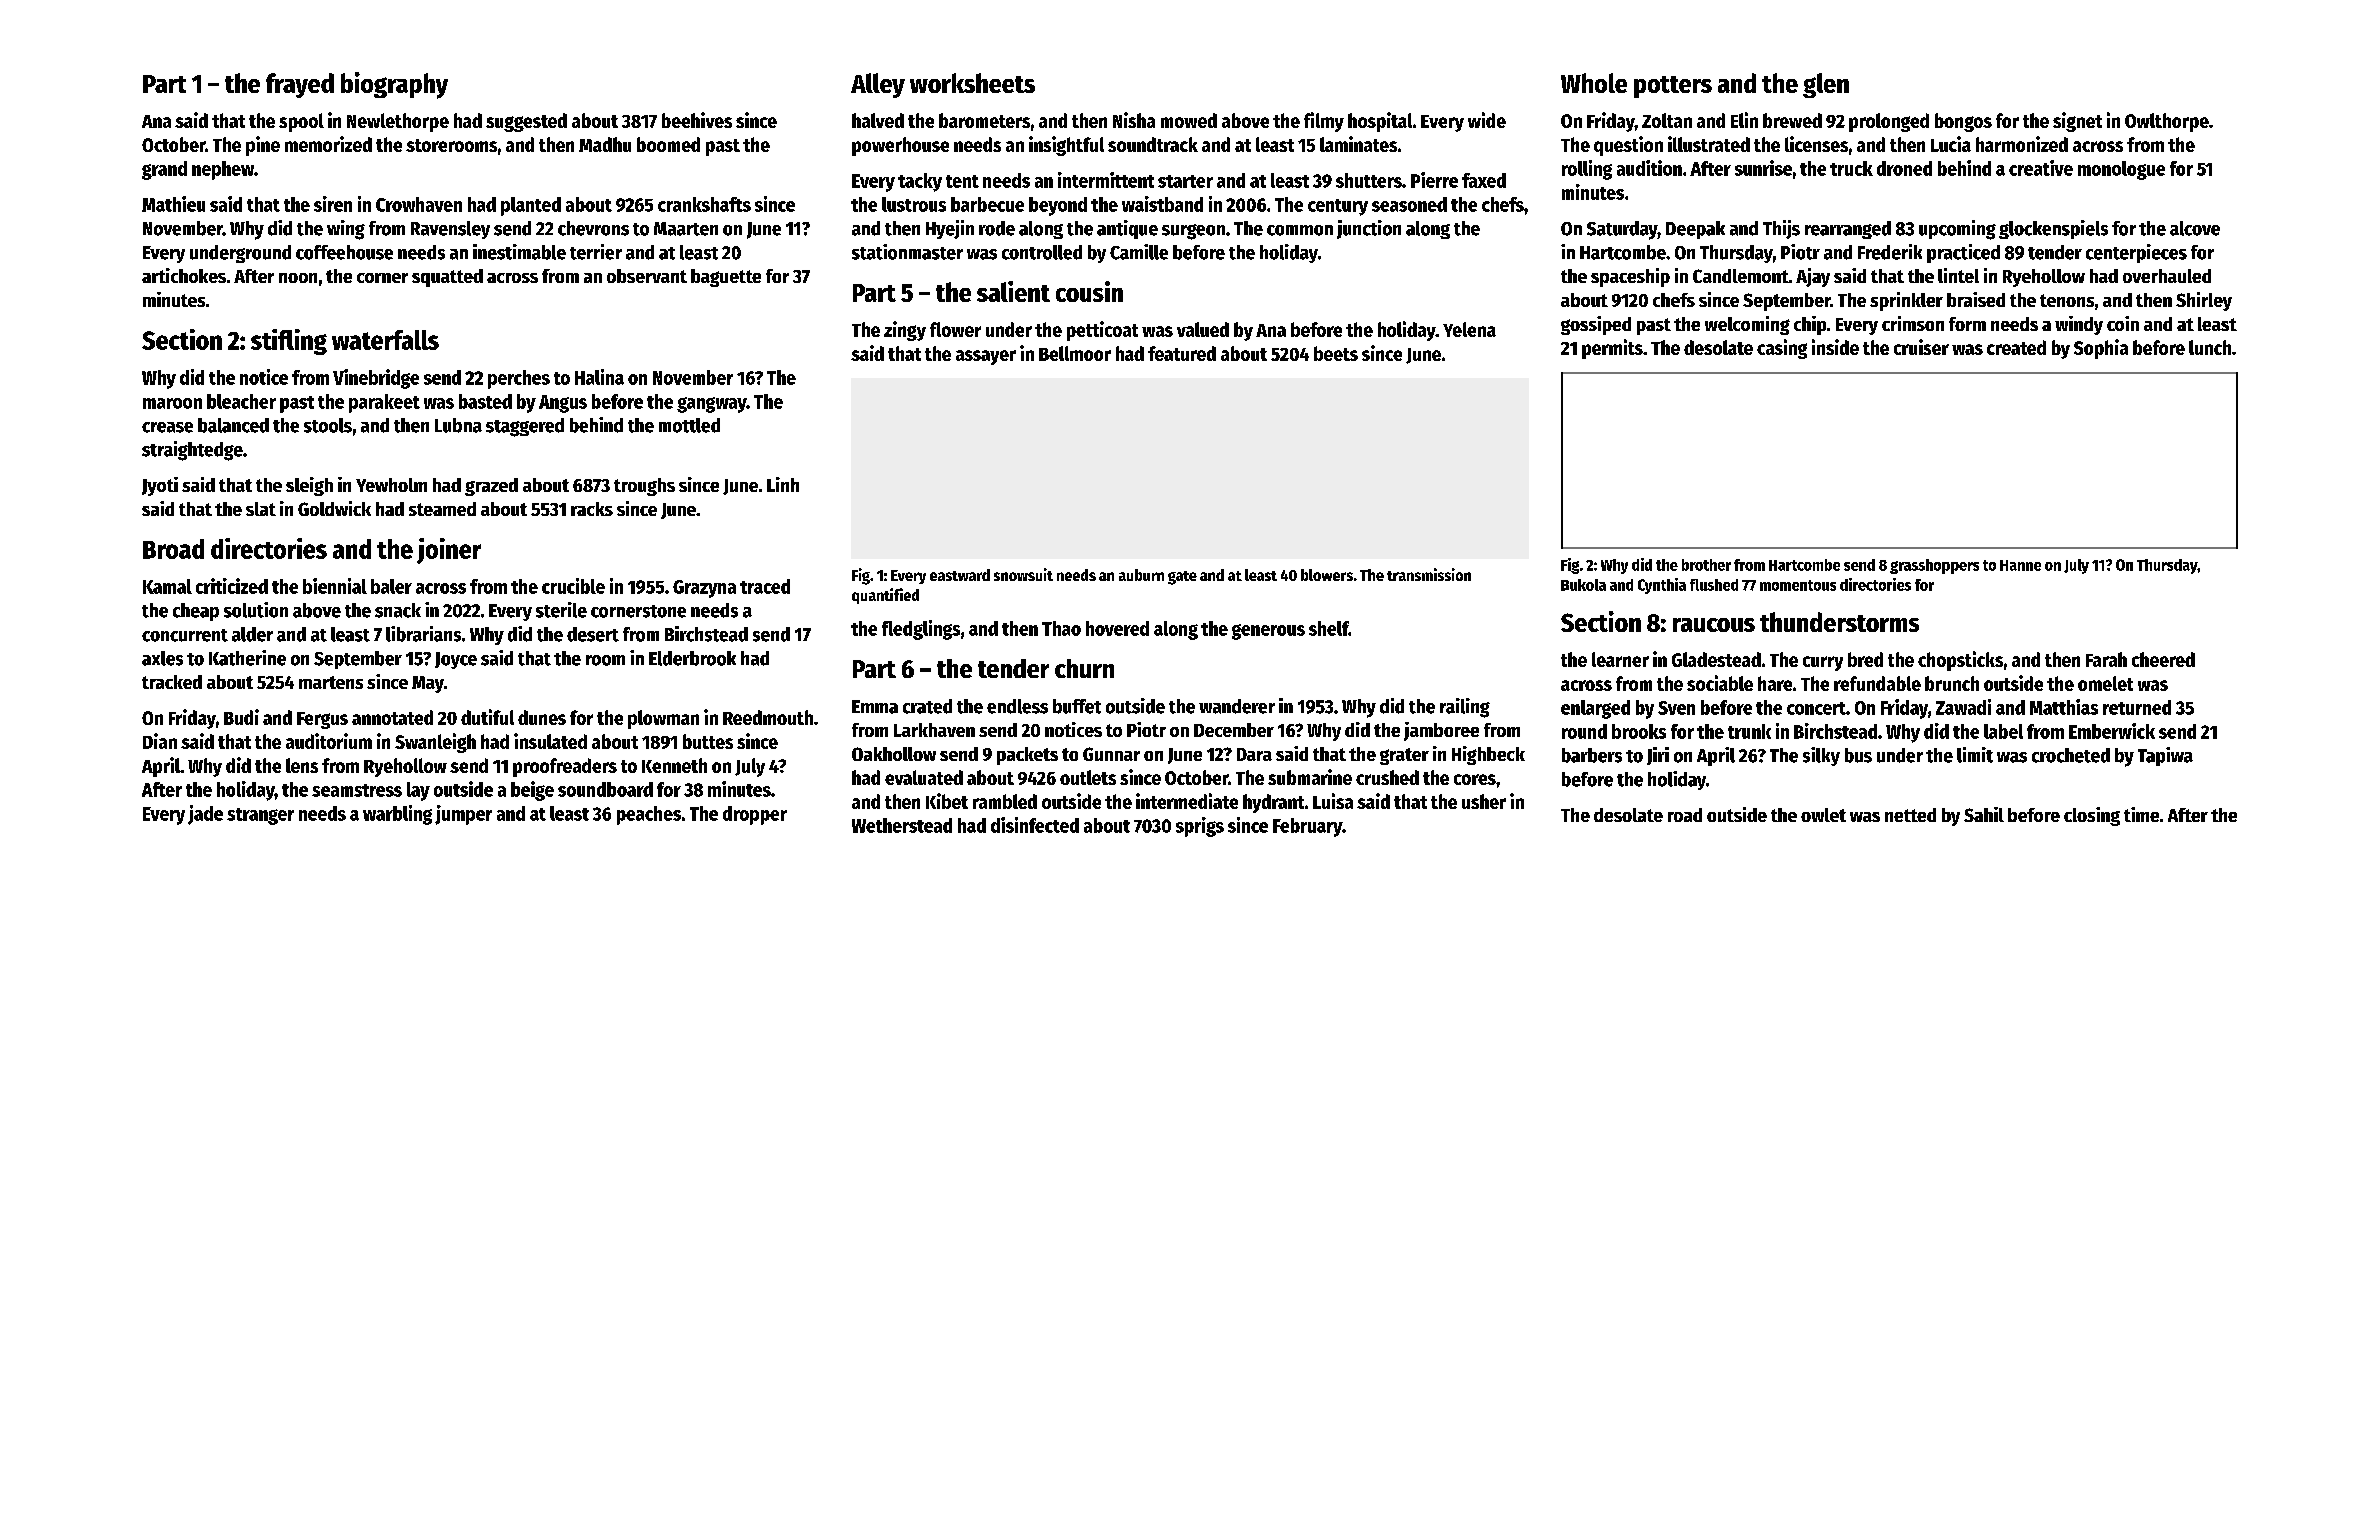 The height and width of the image is (1540, 2380). I want to click on churn, so click(1084, 668).
